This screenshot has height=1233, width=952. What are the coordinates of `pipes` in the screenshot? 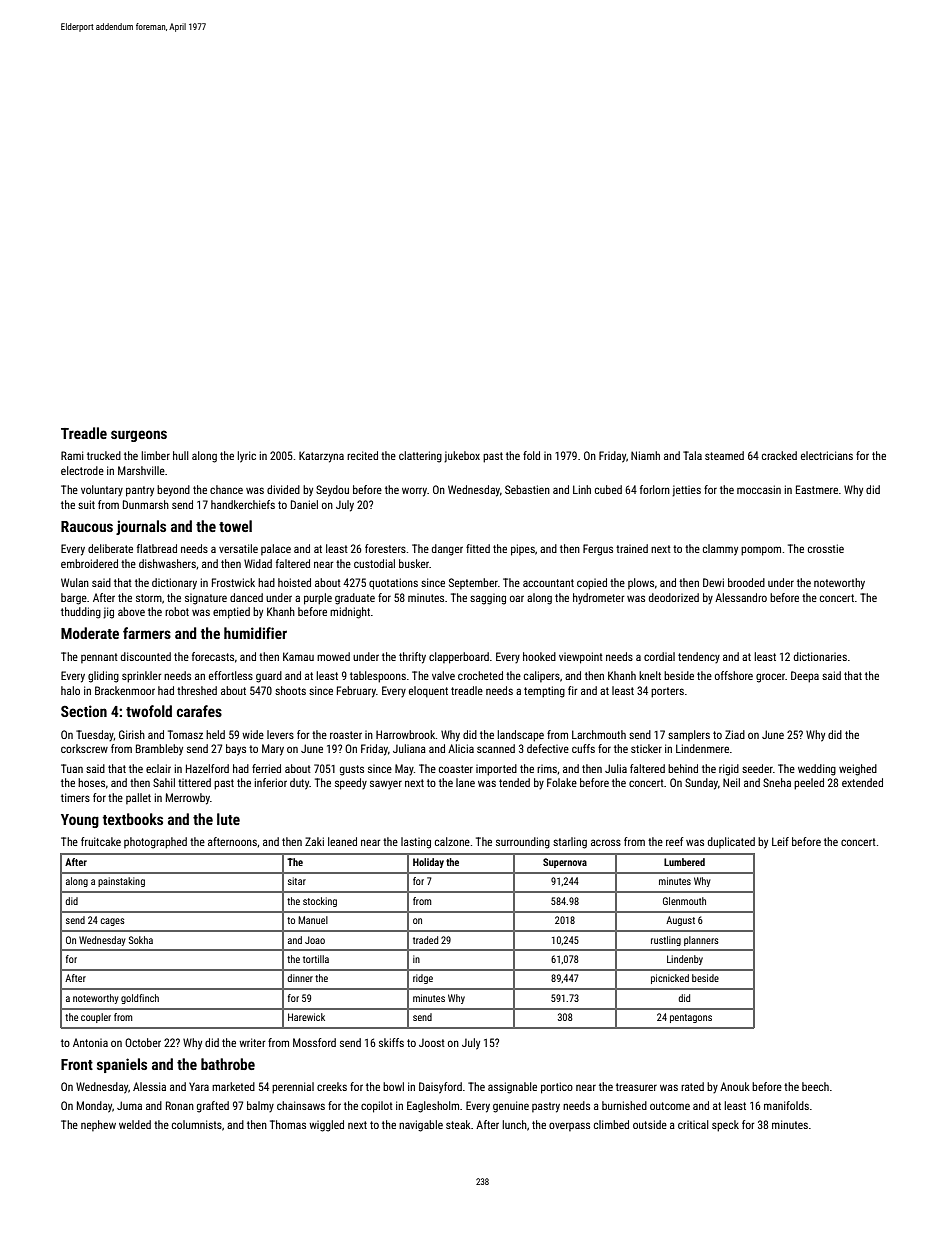 It's located at (523, 550).
